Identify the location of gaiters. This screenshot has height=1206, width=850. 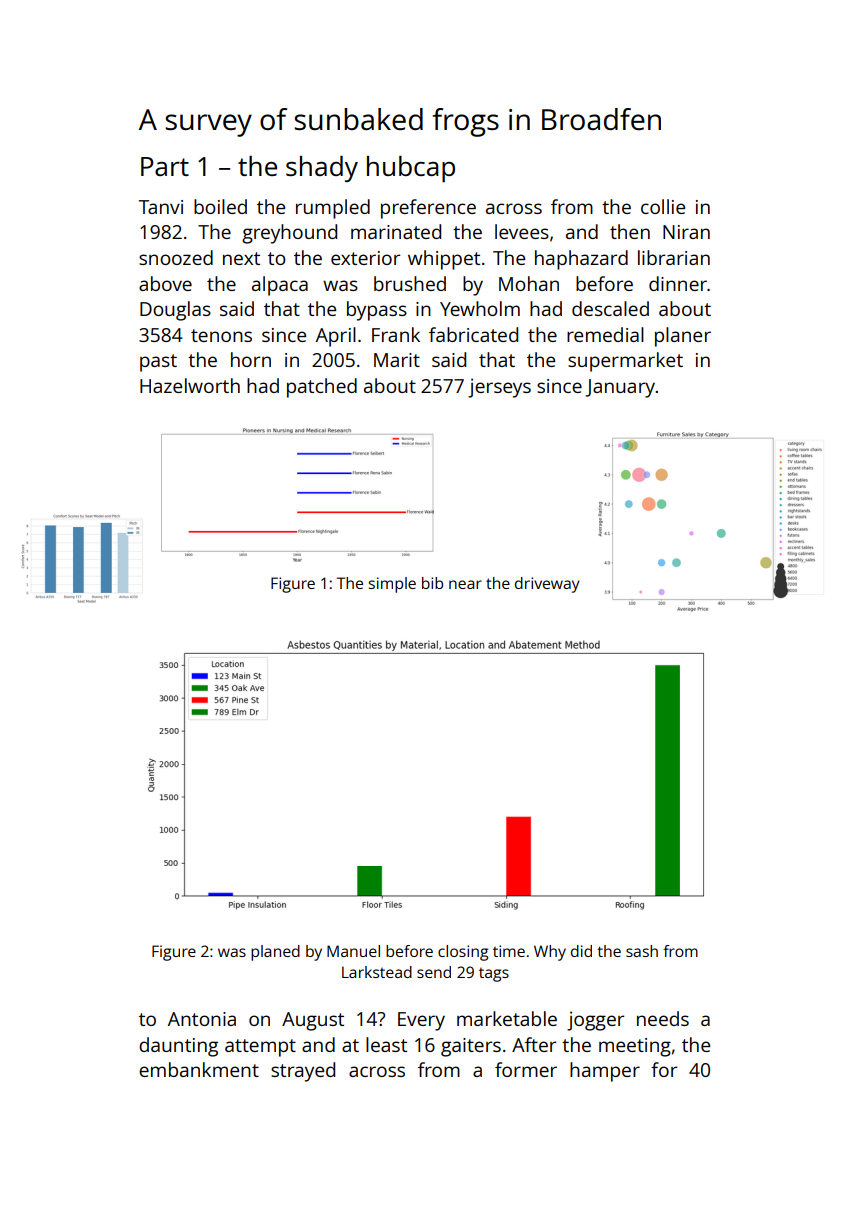
(471, 1047).
